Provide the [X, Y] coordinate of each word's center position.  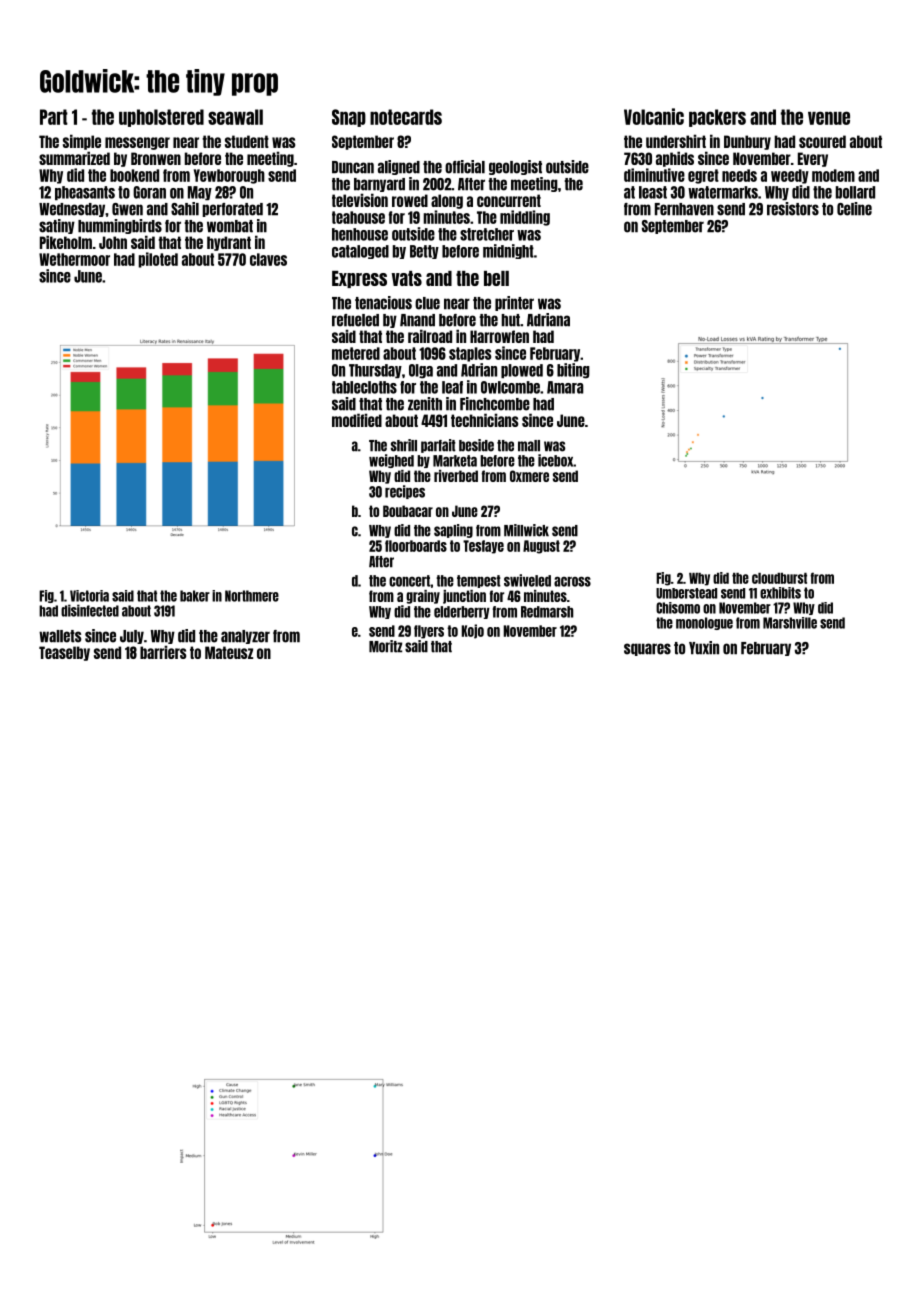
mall [529, 446]
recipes [405, 492]
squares [647, 649]
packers [717, 118]
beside [476, 445]
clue [427, 303]
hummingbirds [120, 226]
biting [573, 371]
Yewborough [229, 176]
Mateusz [229, 652]
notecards [406, 117]
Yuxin [704, 648]
